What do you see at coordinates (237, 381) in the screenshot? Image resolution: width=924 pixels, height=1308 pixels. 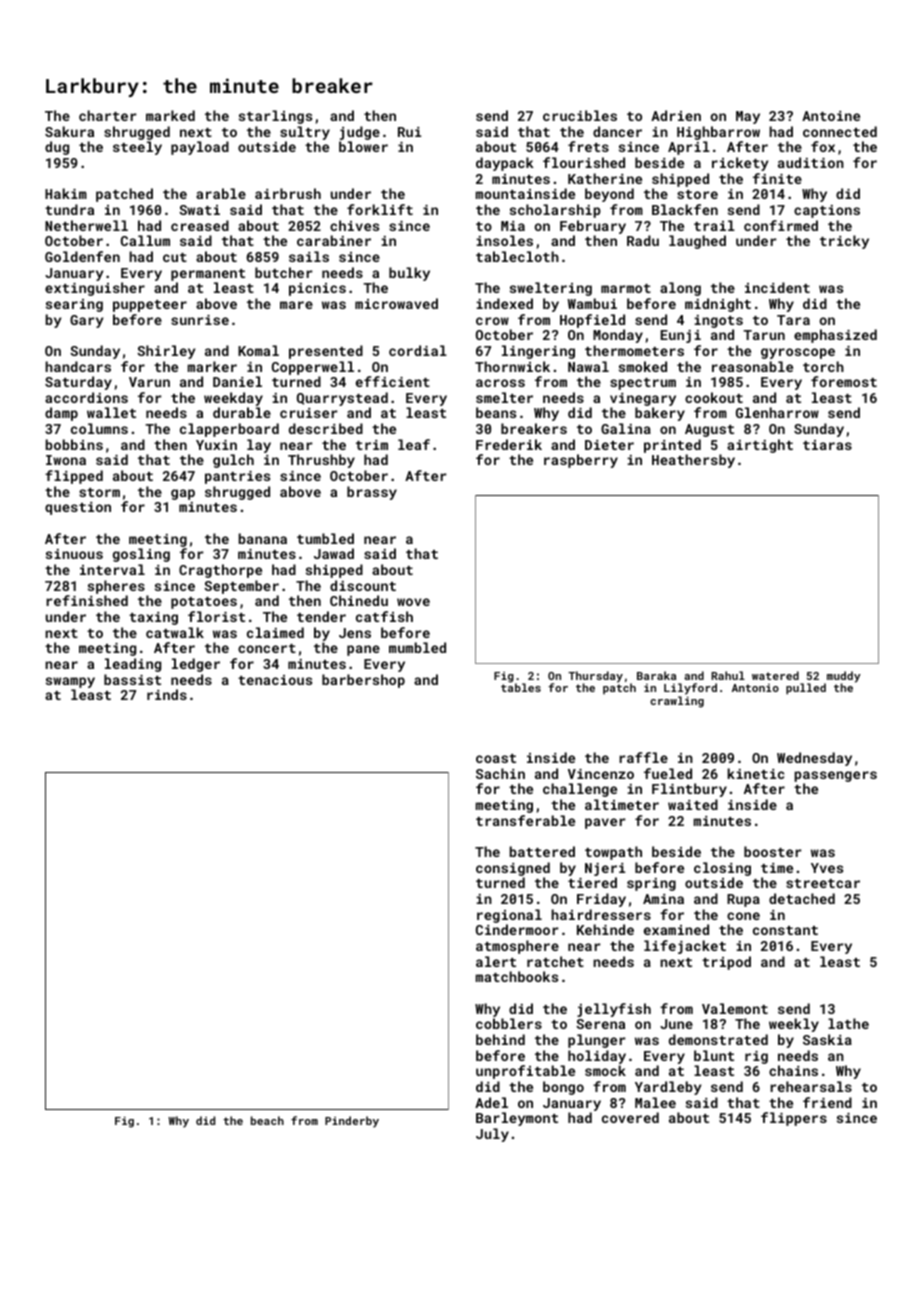 I see `Daniel` at bounding box center [237, 381].
